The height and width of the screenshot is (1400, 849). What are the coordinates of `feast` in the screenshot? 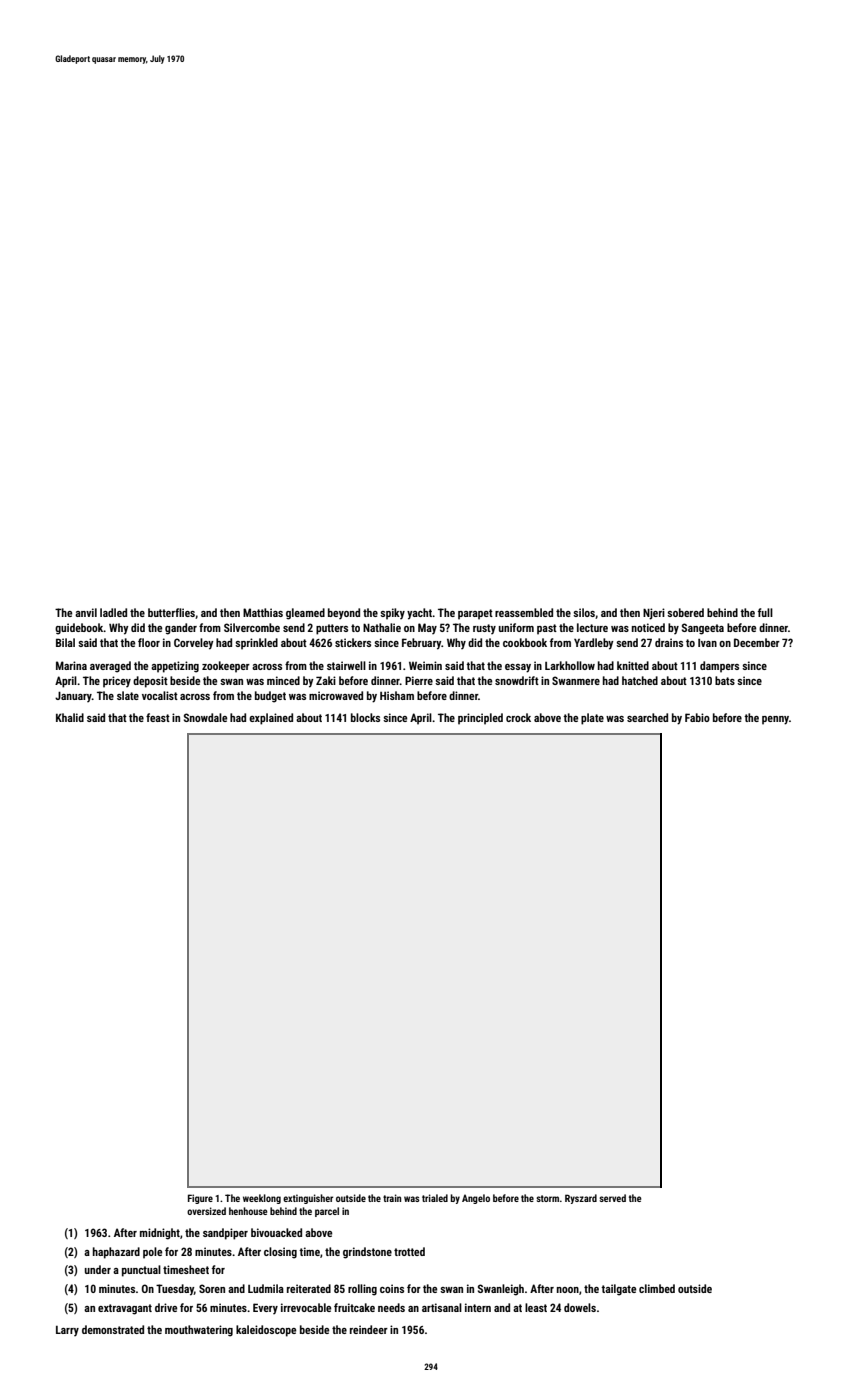 It's located at (158, 717).
